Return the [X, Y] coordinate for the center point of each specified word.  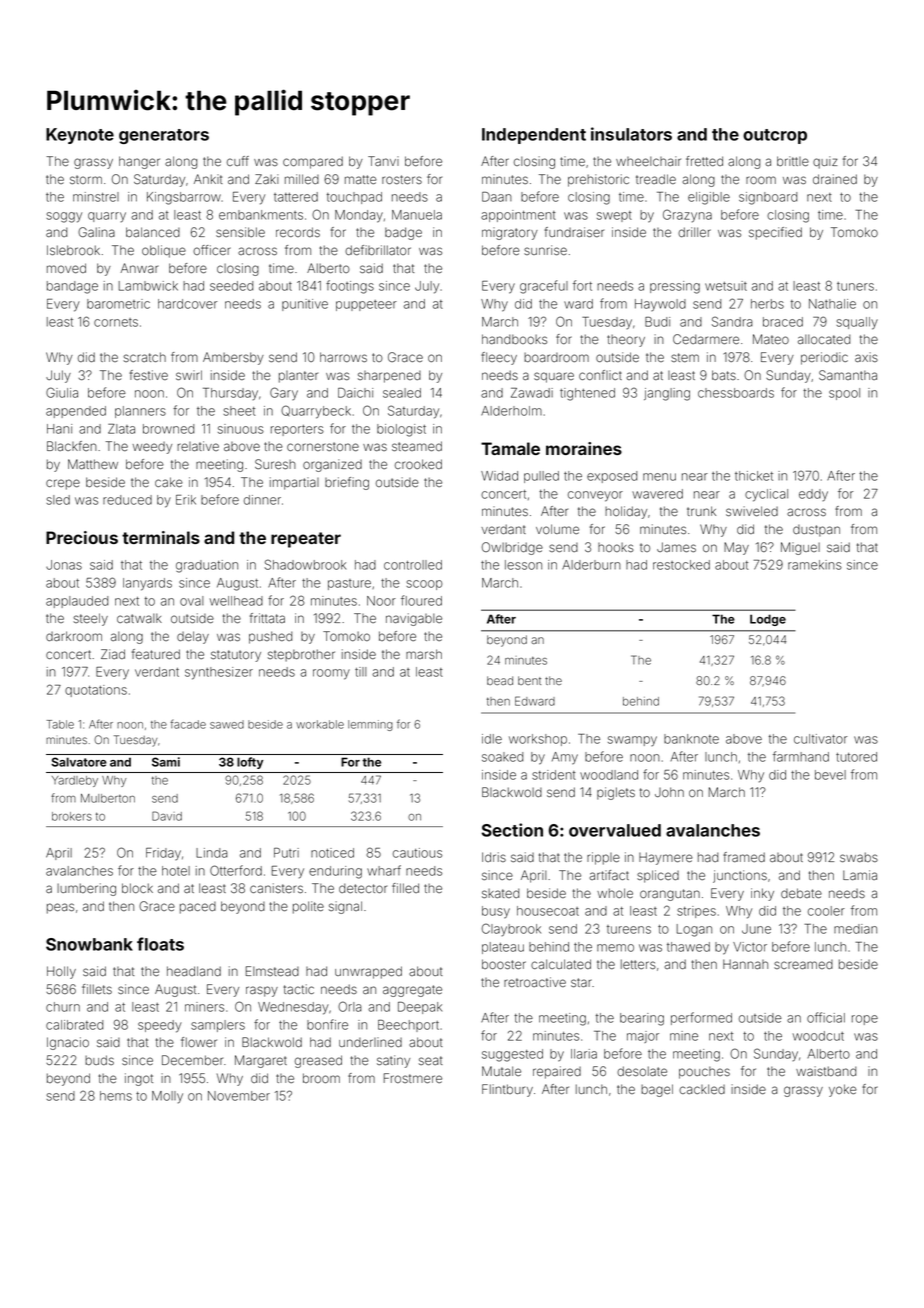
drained [835, 179]
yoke [843, 1090]
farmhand [801, 756]
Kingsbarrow [184, 198]
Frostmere [413, 1078]
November [239, 1096]
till [361, 672]
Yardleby [75, 781]
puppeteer [366, 305]
